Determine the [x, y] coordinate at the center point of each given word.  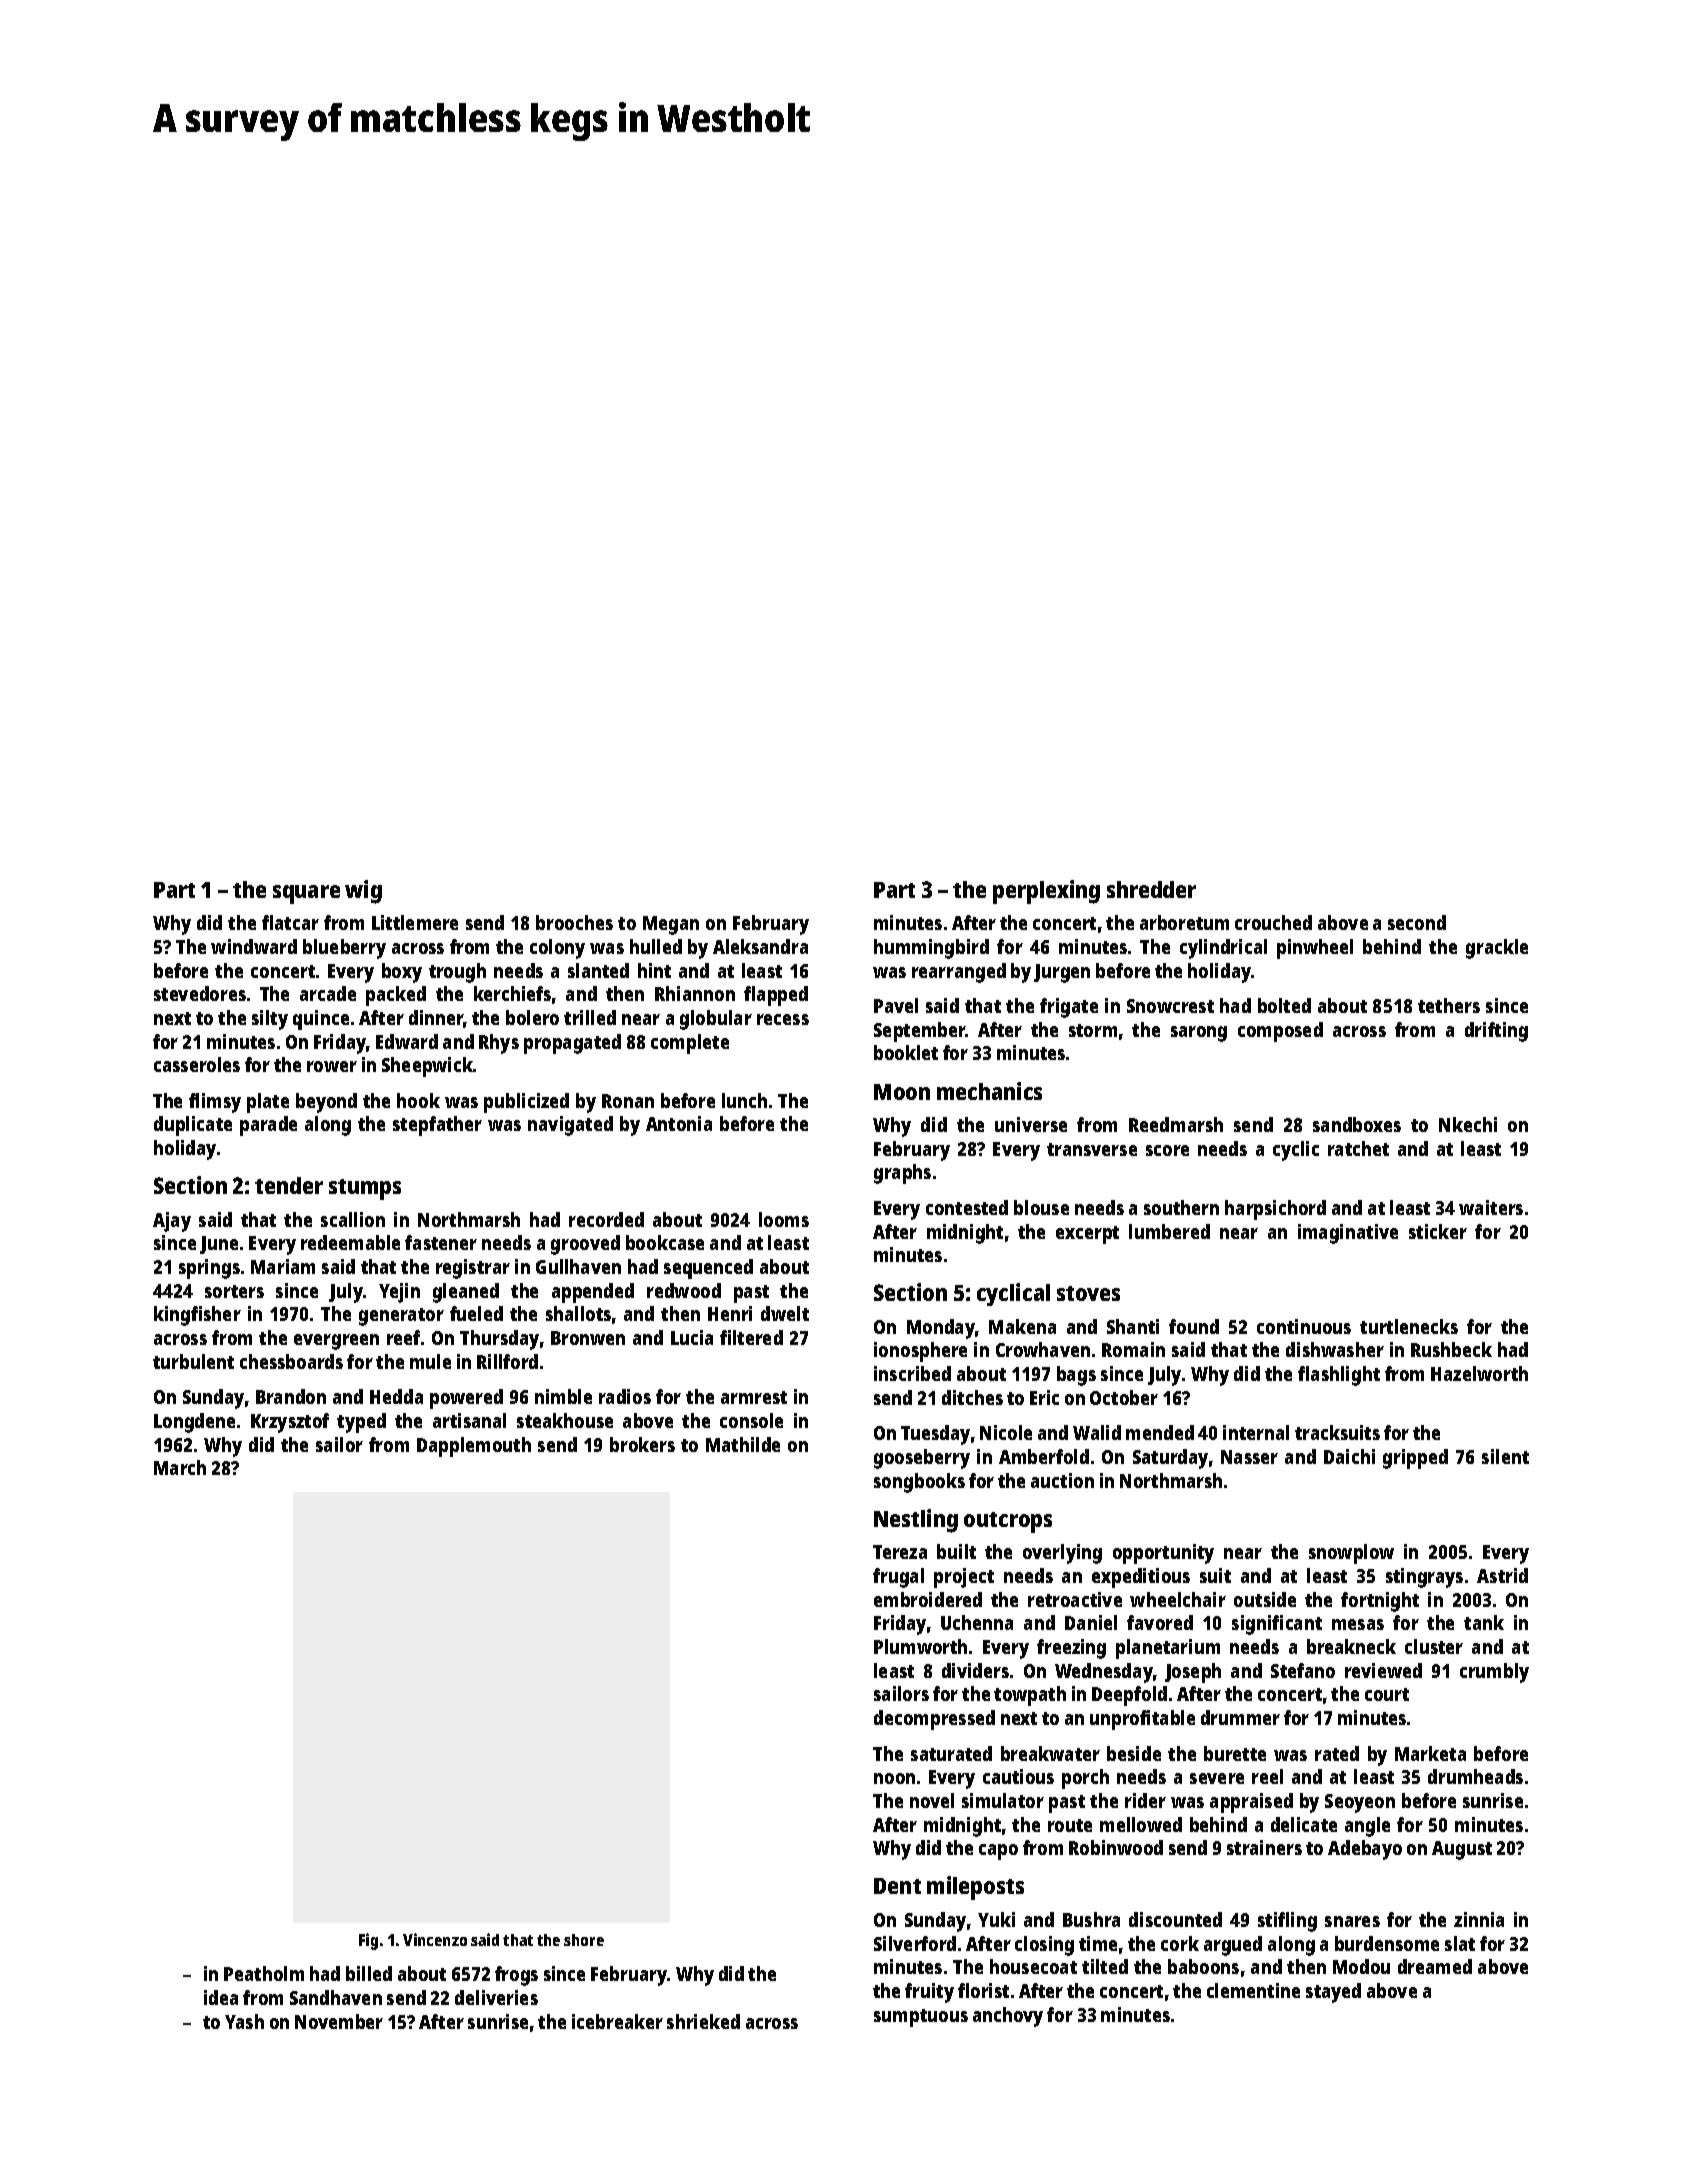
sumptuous [921, 2018]
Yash [244, 2021]
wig [363, 892]
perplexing [1046, 892]
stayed [1333, 1993]
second [1417, 922]
